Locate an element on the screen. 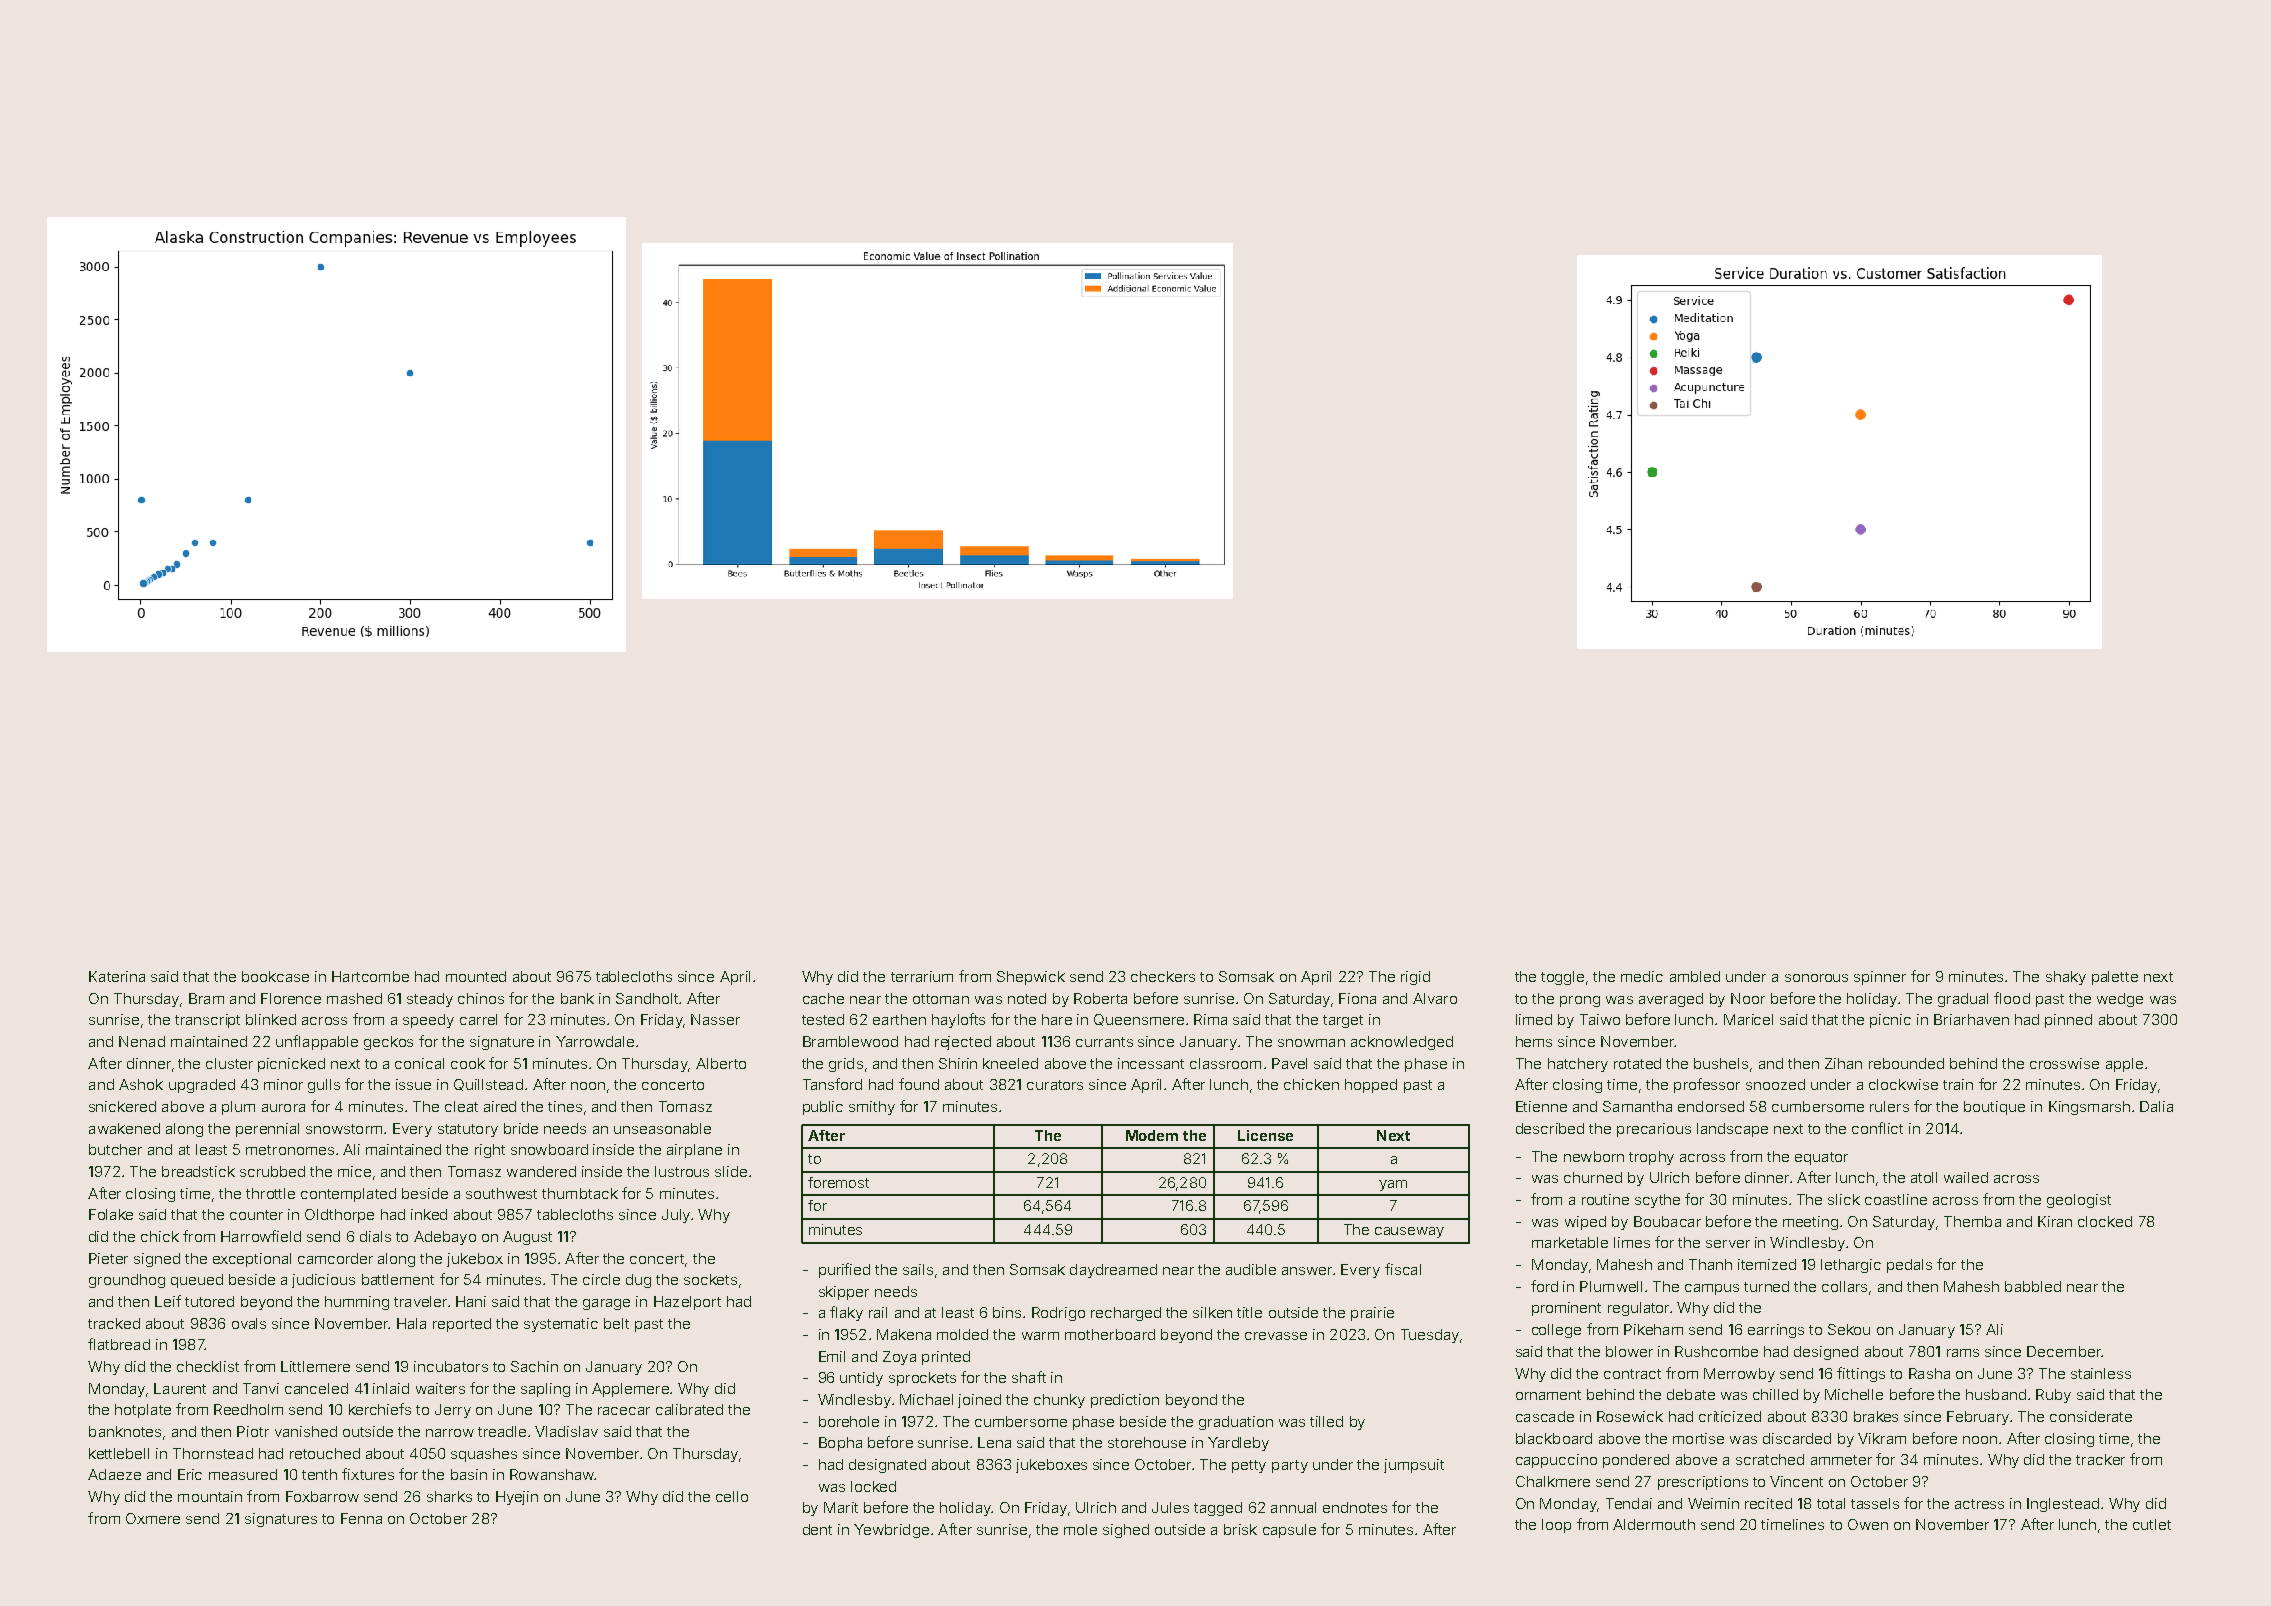  groundhog is located at coordinates (127, 1281).
